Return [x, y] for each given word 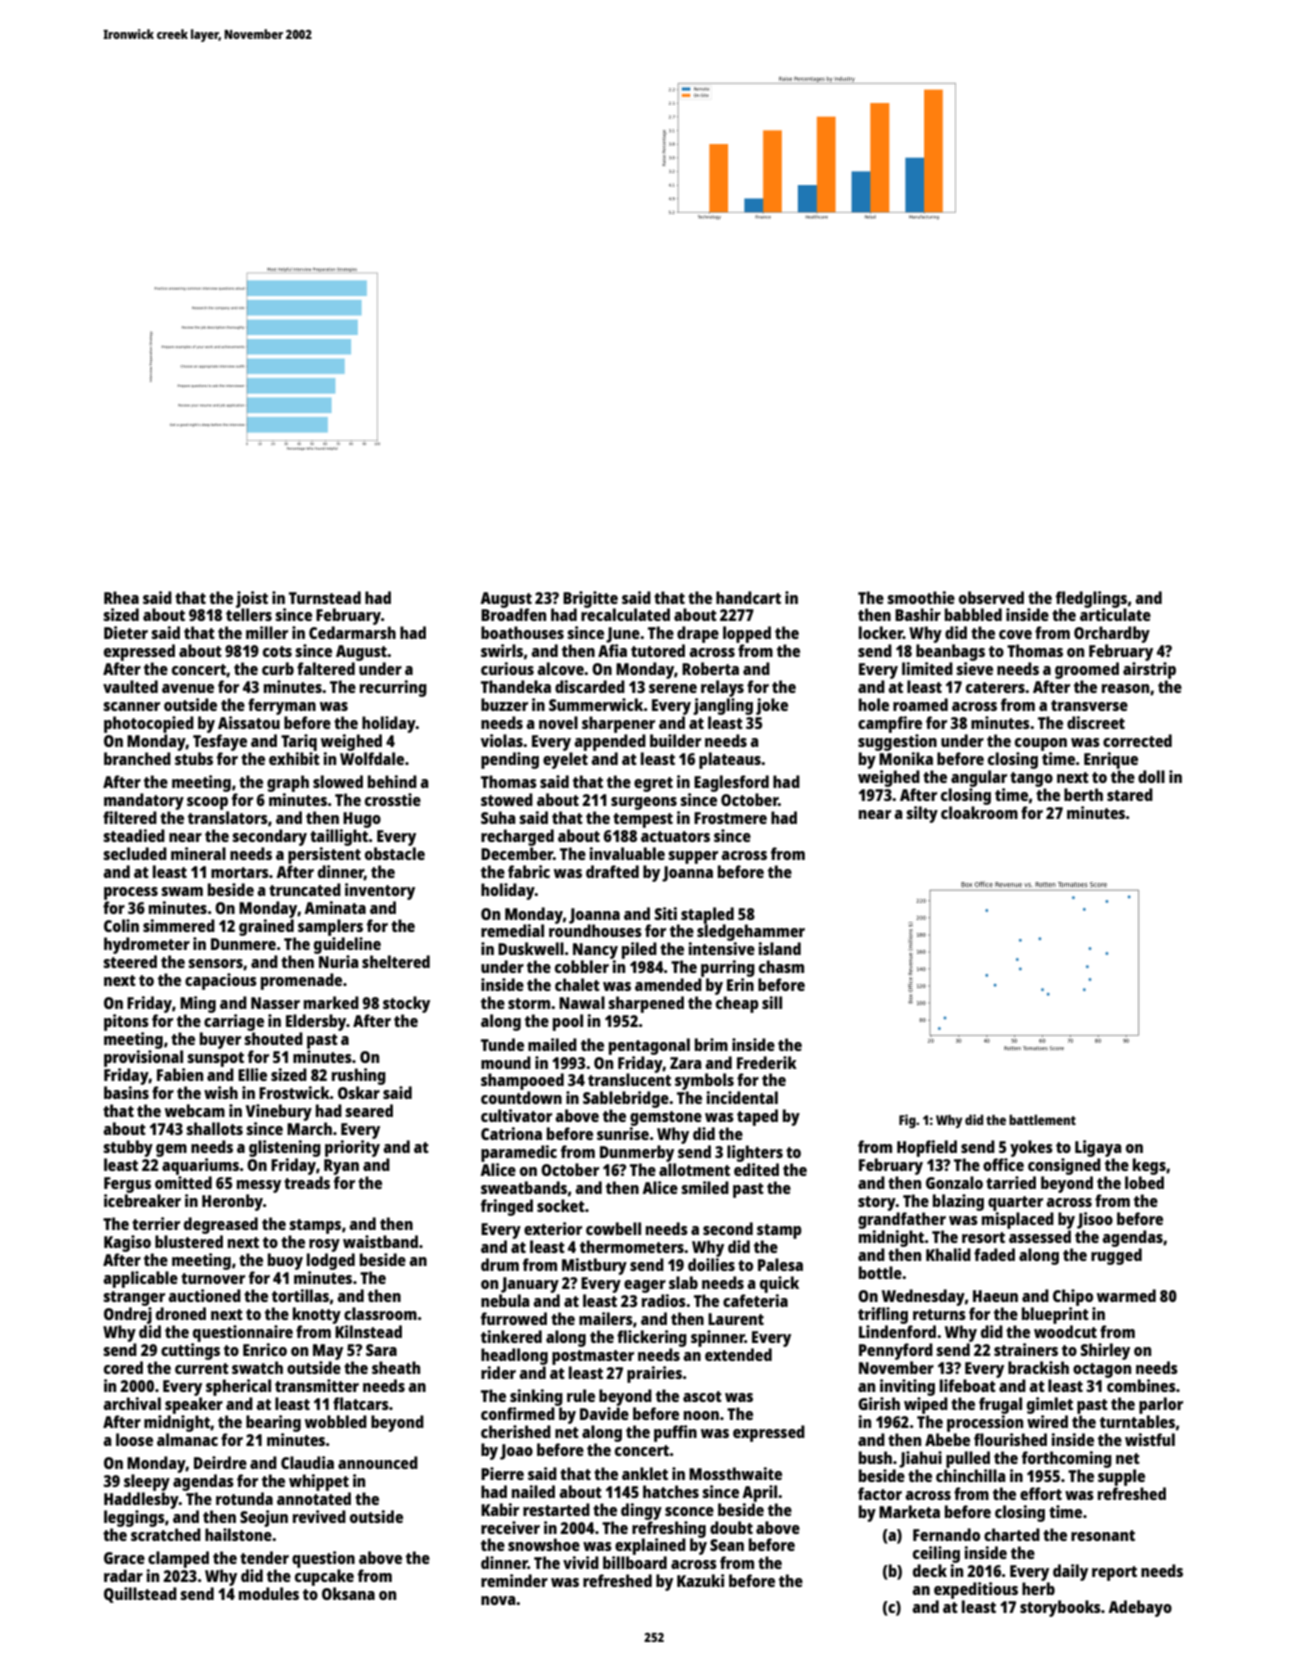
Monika [906, 758]
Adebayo [1140, 1608]
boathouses [522, 632]
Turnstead [325, 597]
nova [498, 1600]
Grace [124, 1558]
